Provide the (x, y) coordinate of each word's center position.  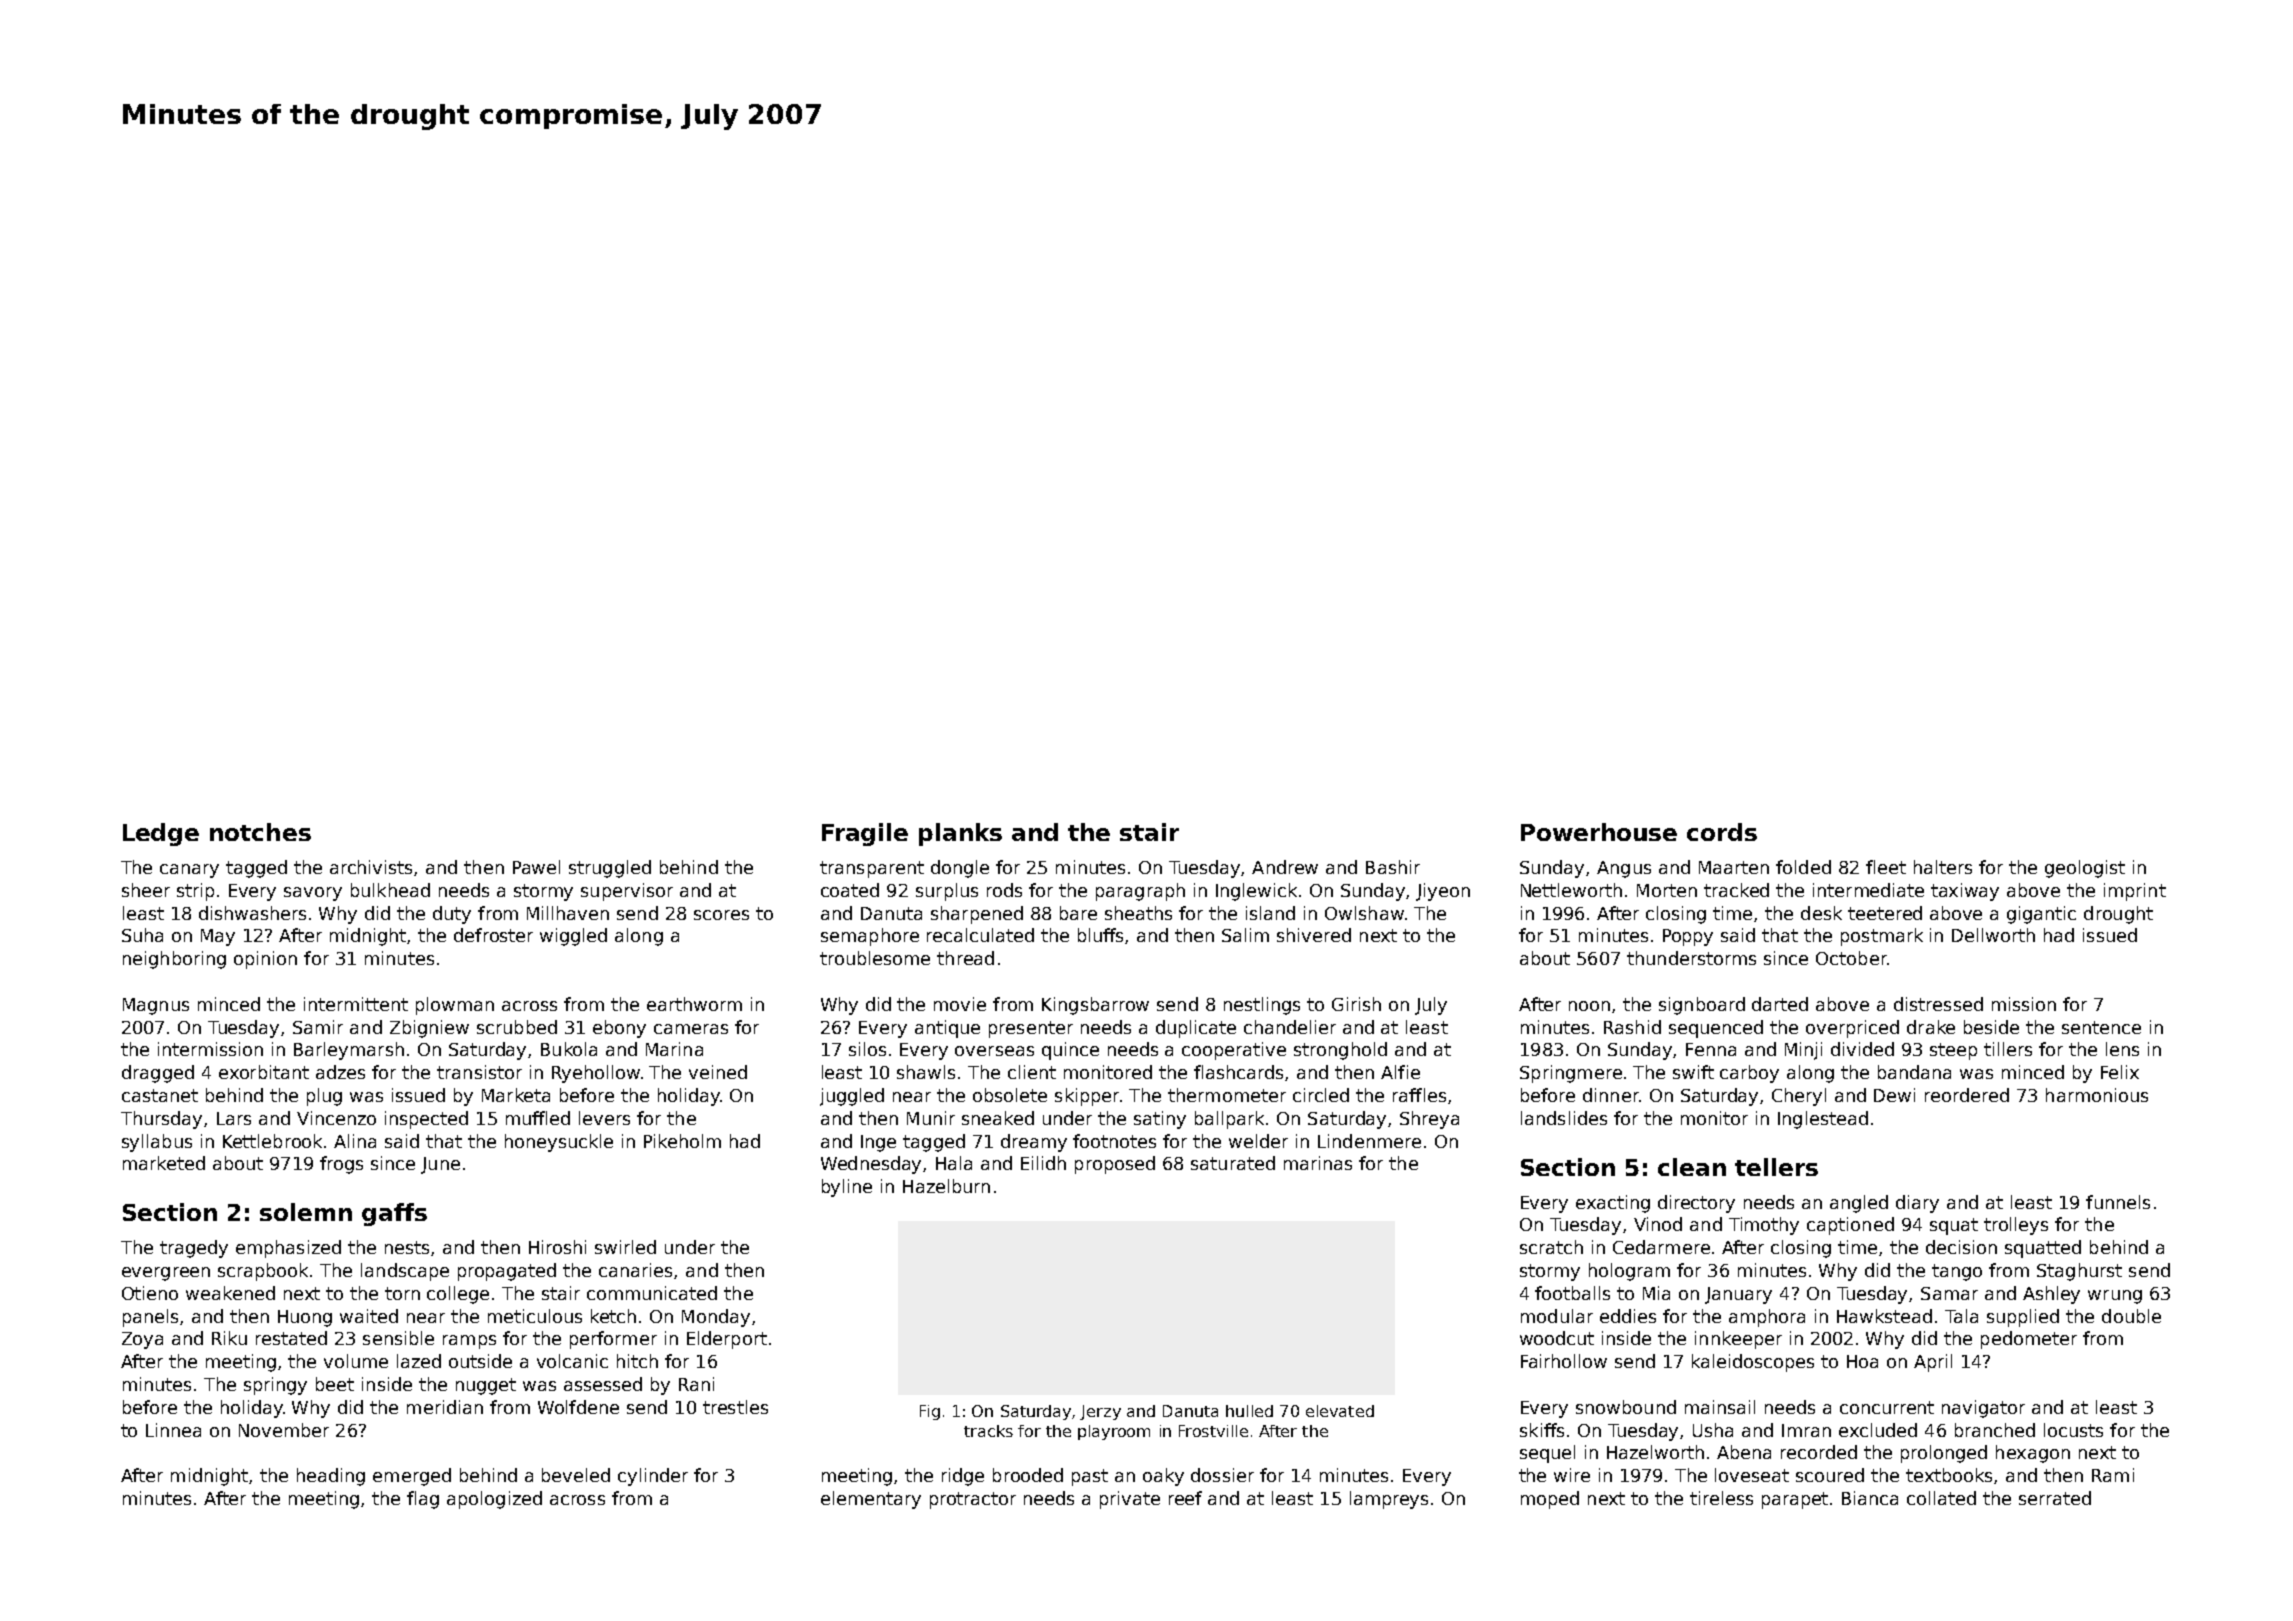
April (1933, 1363)
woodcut (1557, 1338)
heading (331, 1477)
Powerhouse (1599, 832)
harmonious (2097, 1095)
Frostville (1213, 1431)
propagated (507, 1272)
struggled (610, 869)
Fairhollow (1564, 1361)
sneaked (998, 1118)
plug (324, 1097)
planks (960, 834)
